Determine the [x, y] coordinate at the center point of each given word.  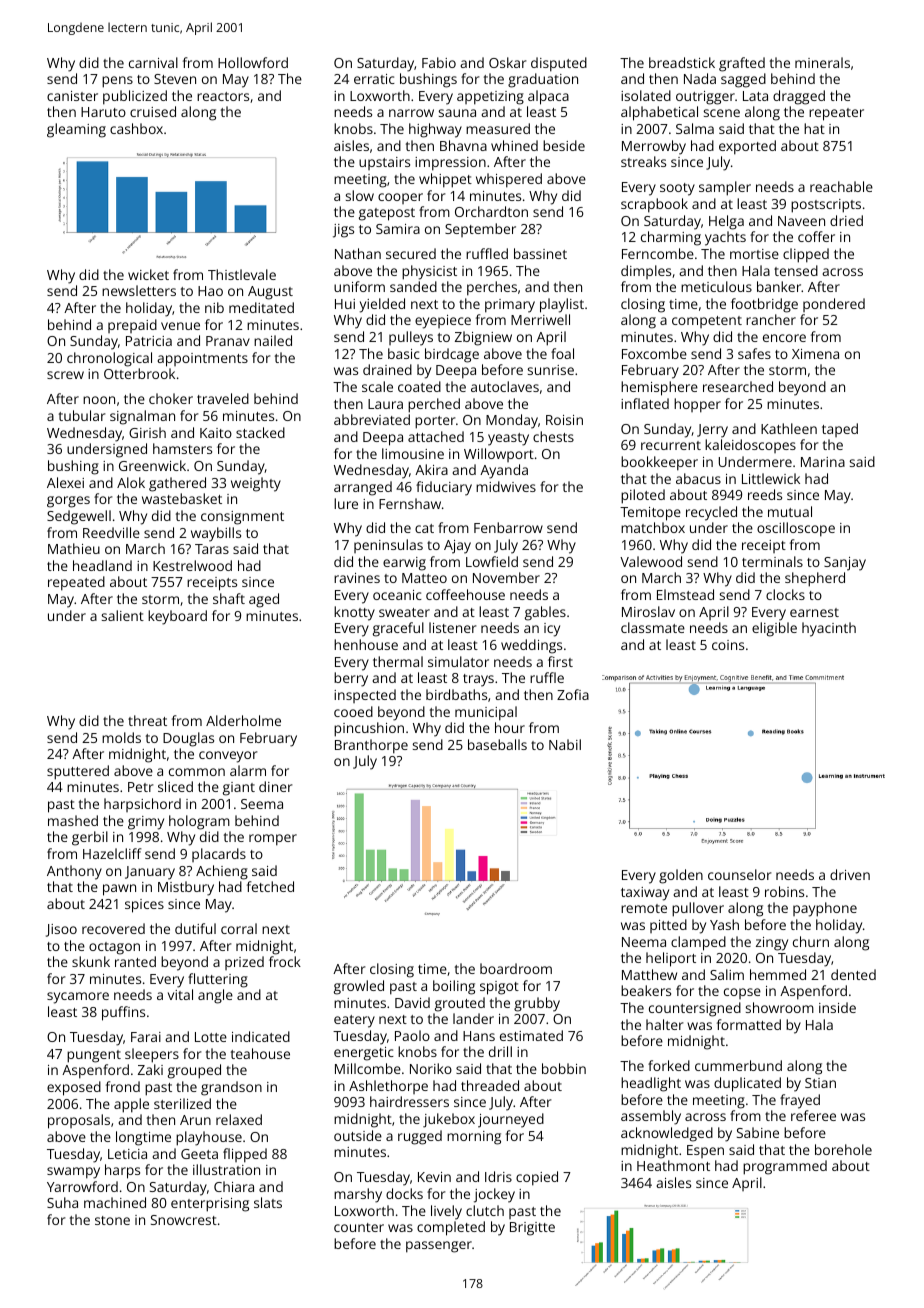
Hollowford [253, 62]
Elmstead [685, 594]
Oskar [508, 62]
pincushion [369, 729]
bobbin [564, 1068]
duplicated [747, 1084]
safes [754, 353]
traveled [223, 398]
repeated [76, 583]
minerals [822, 62]
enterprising [210, 1205]
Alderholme [243, 720]
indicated [261, 1036]
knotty [354, 613]
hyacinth [829, 629]
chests [553, 436]
